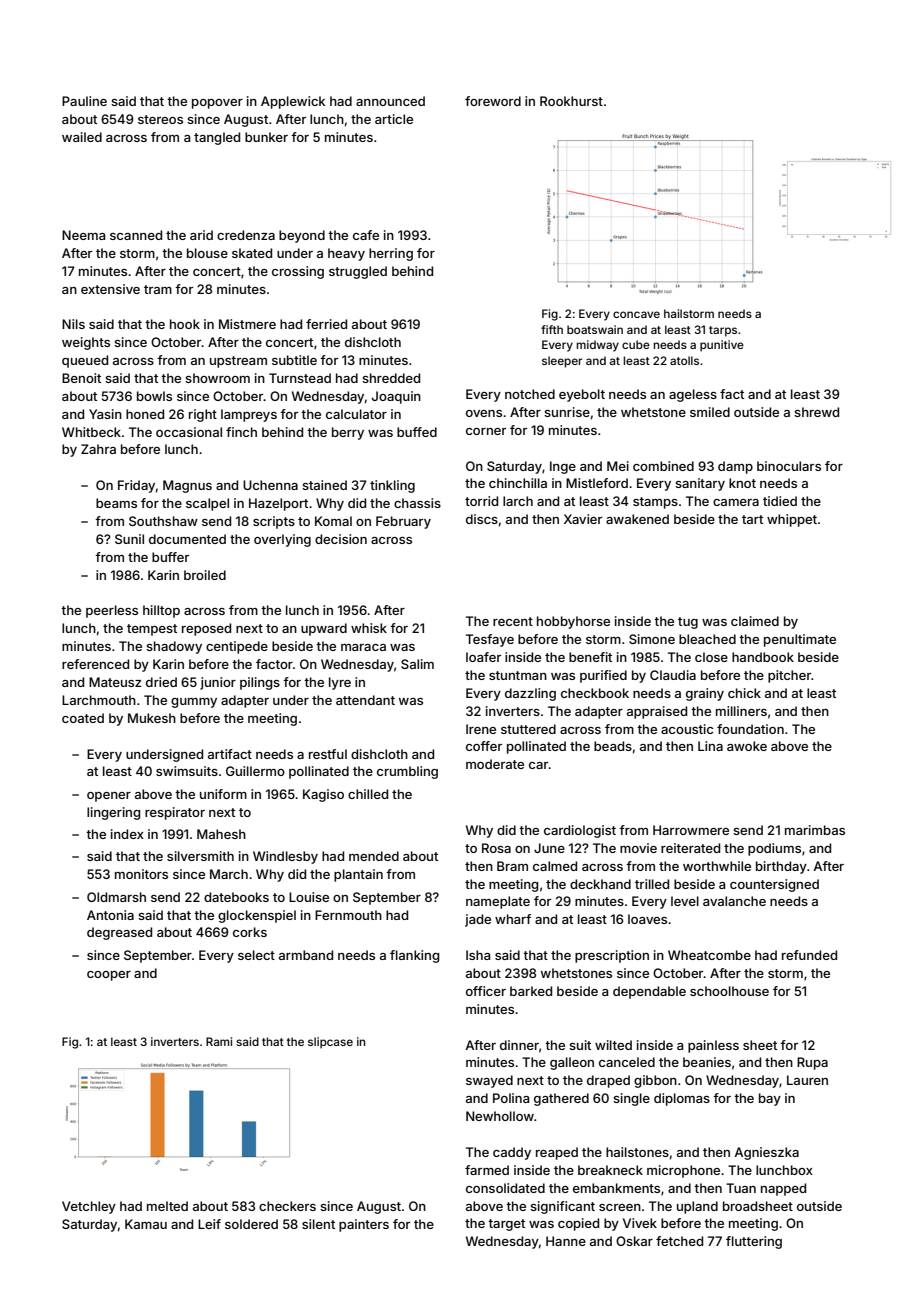 The height and width of the image is (1316, 908). I want to click on Rookhurst, so click(571, 101).
